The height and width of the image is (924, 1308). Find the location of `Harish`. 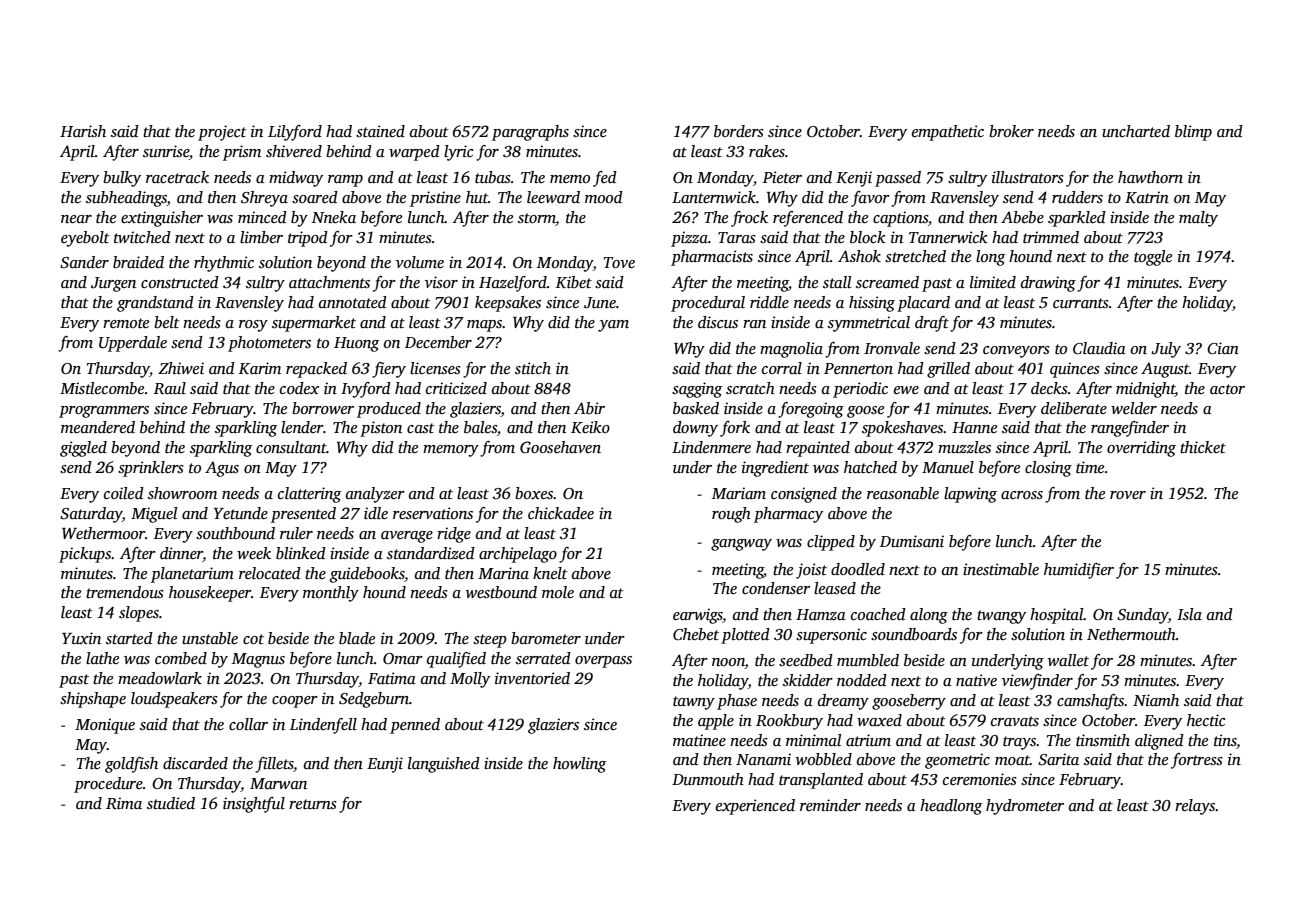

Harish is located at coordinates (83, 131).
